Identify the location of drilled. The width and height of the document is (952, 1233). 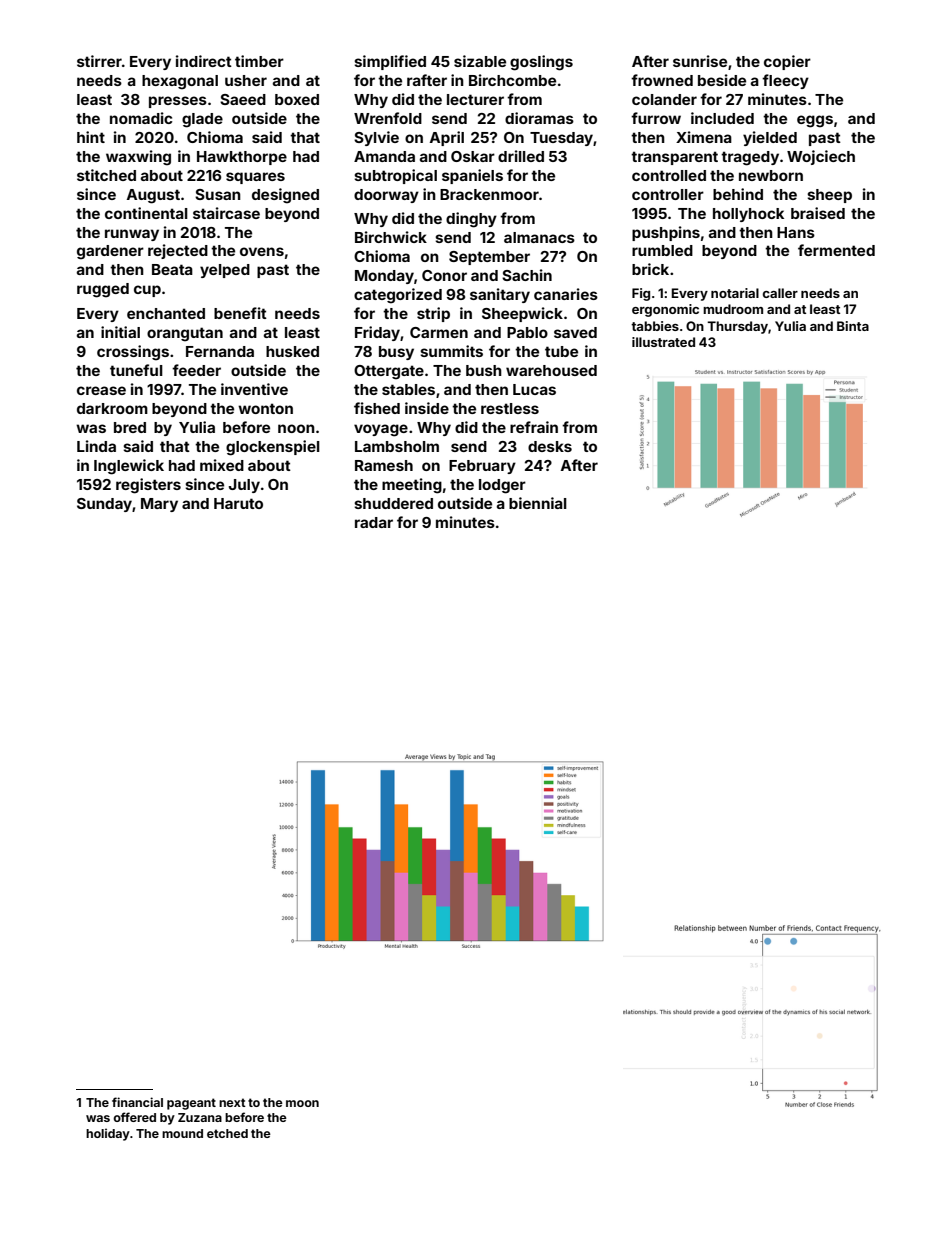
(521, 156).
